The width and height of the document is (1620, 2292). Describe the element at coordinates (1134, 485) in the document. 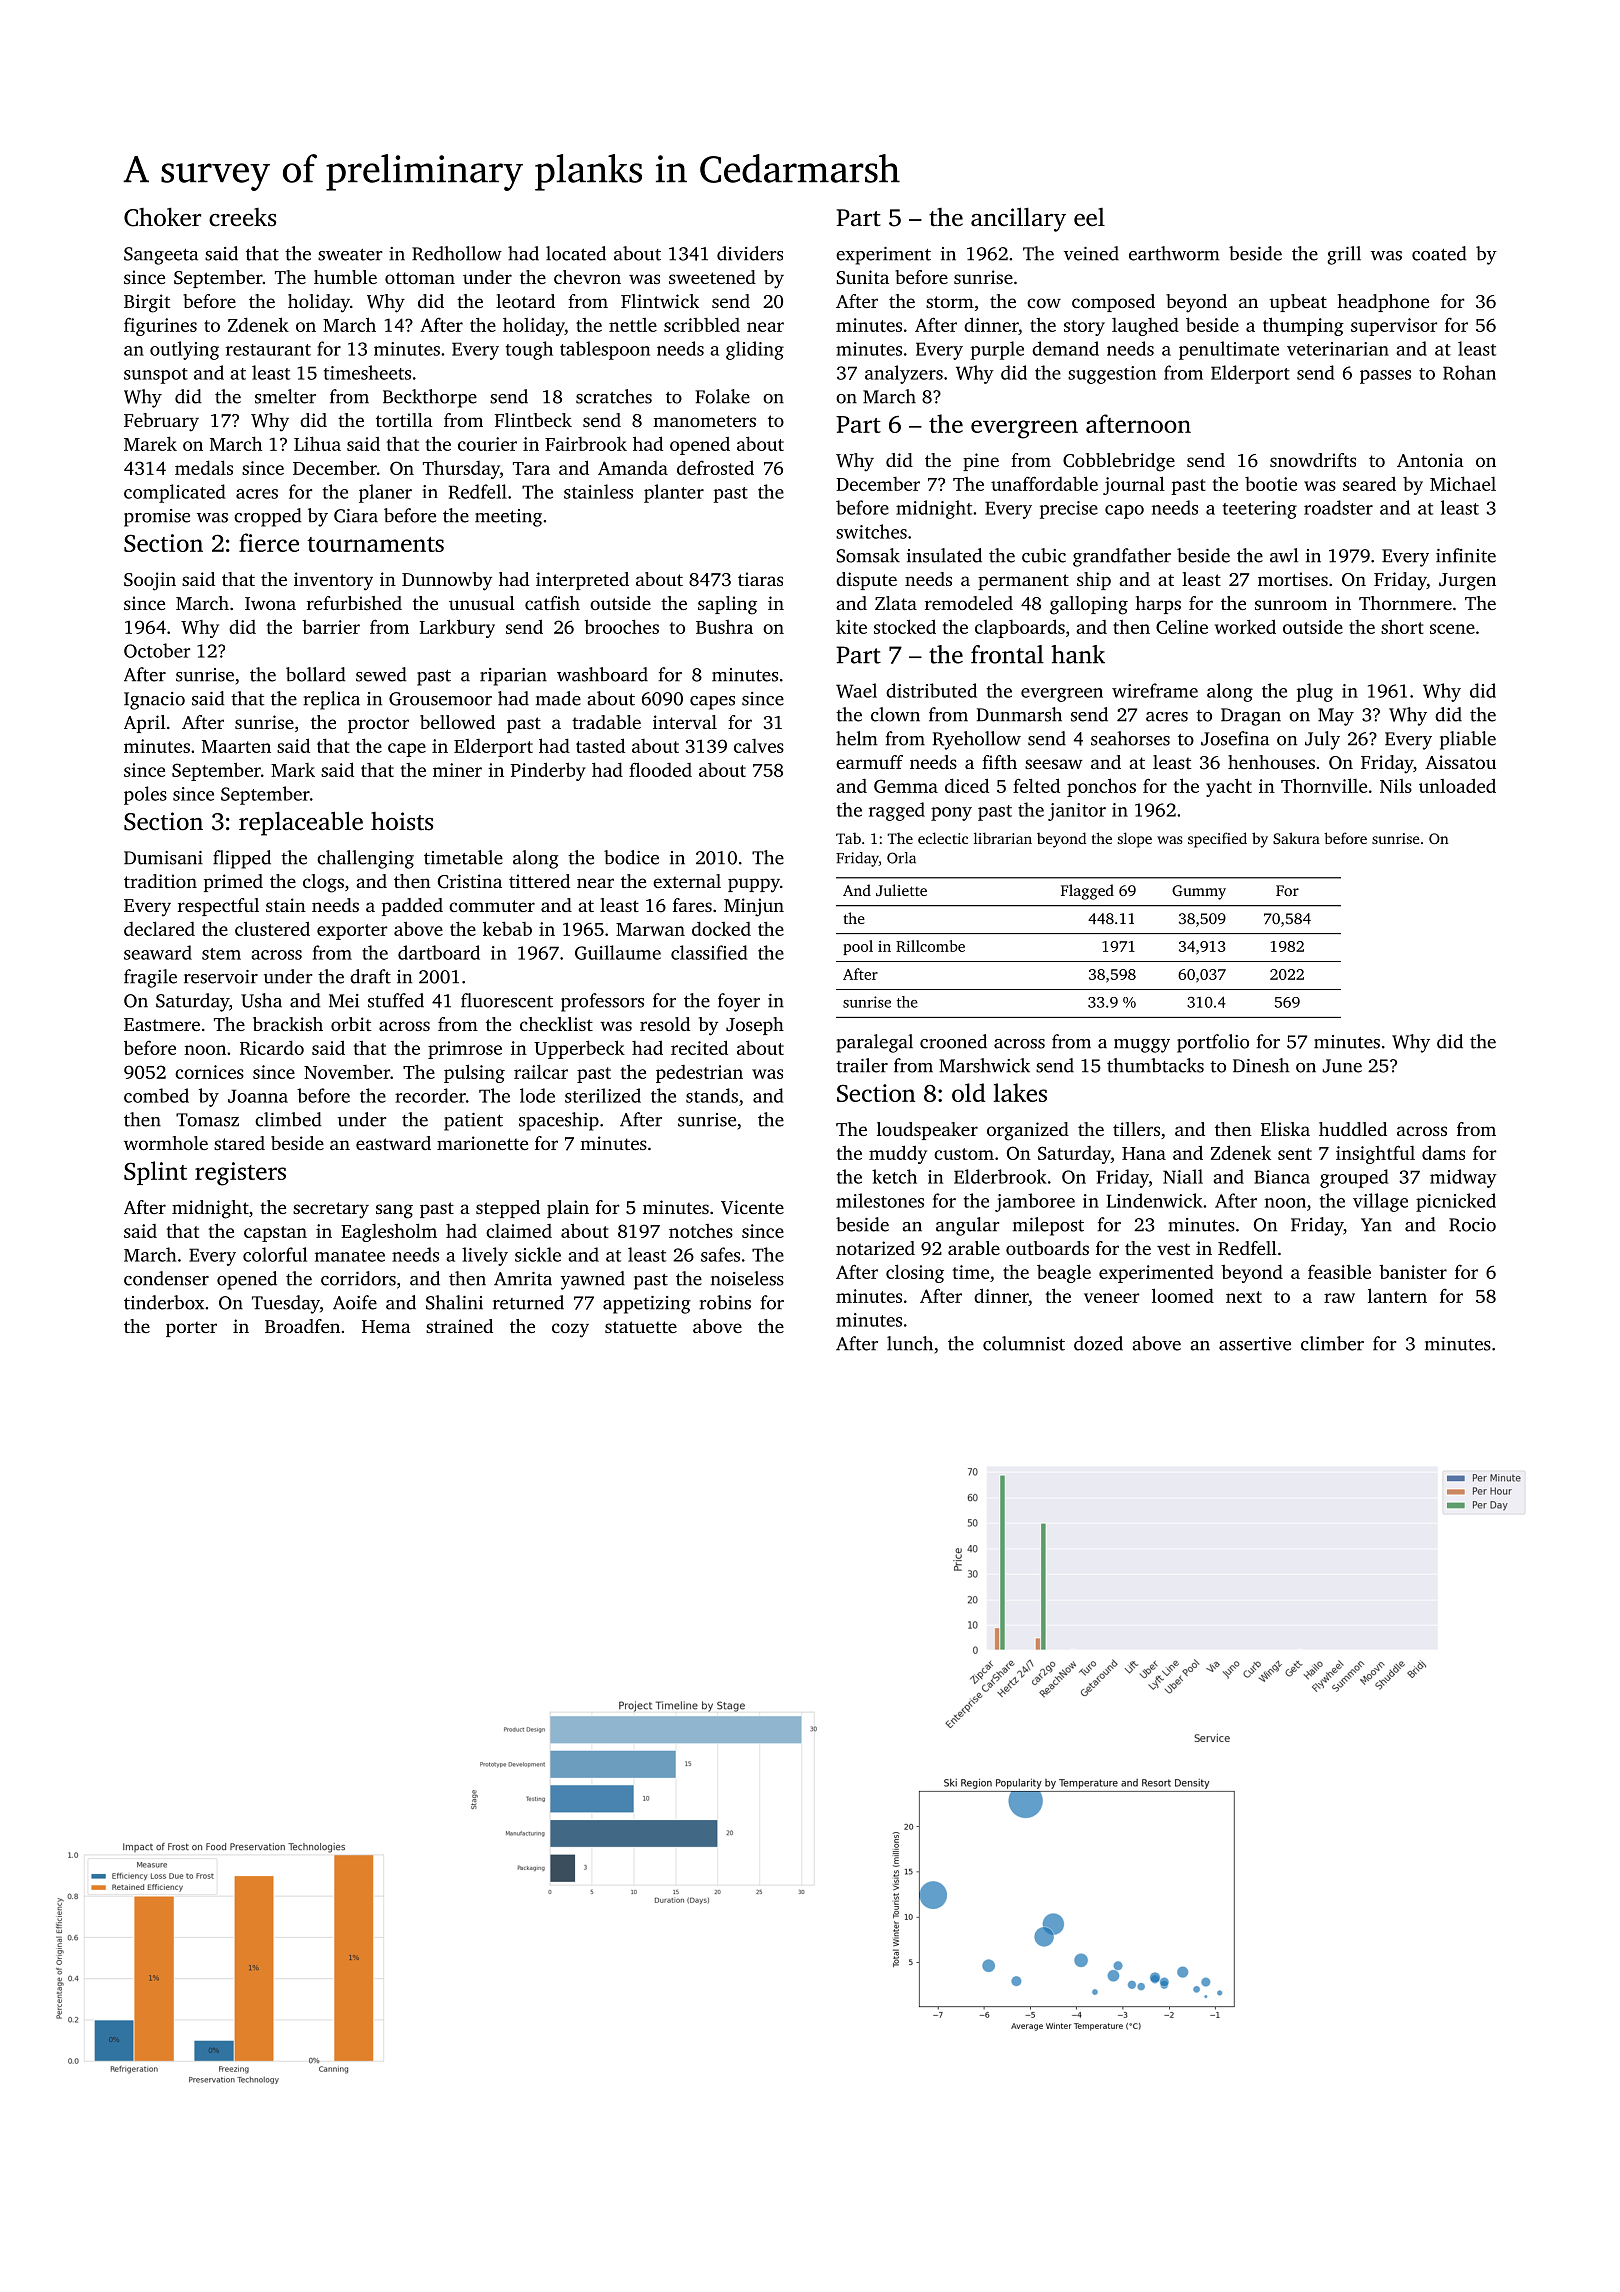

I see `journal` at that location.
